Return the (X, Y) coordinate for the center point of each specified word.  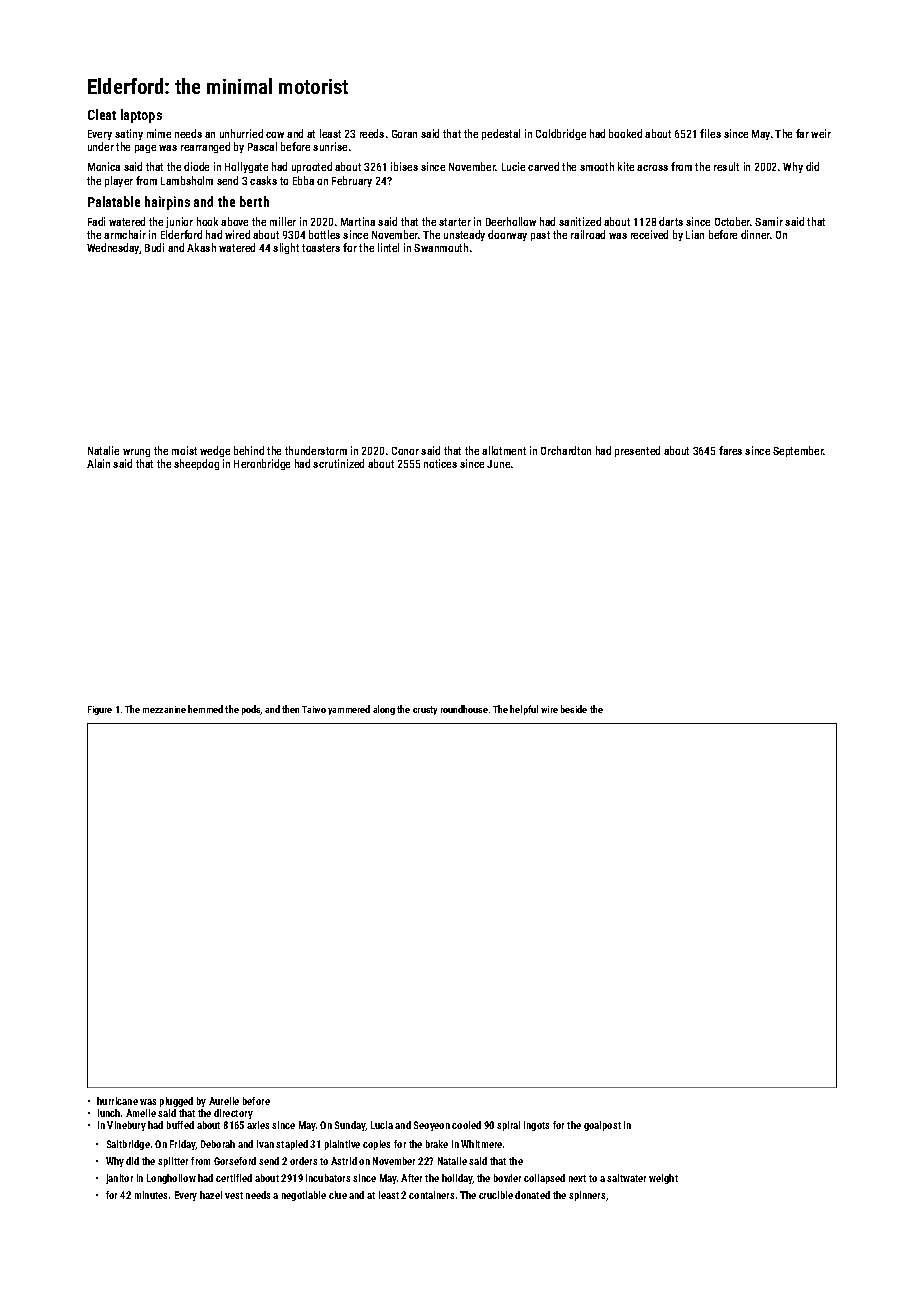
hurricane (117, 1101)
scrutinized (338, 463)
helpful (524, 710)
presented (637, 451)
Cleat (102, 114)
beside (574, 709)
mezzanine (164, 709)
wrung (136, 453)
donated (532, 1195)
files (710, 133)
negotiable (304, 1196)
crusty (425, 710)
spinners (587, 1196)
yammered (349, 710)
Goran (404, 134)
